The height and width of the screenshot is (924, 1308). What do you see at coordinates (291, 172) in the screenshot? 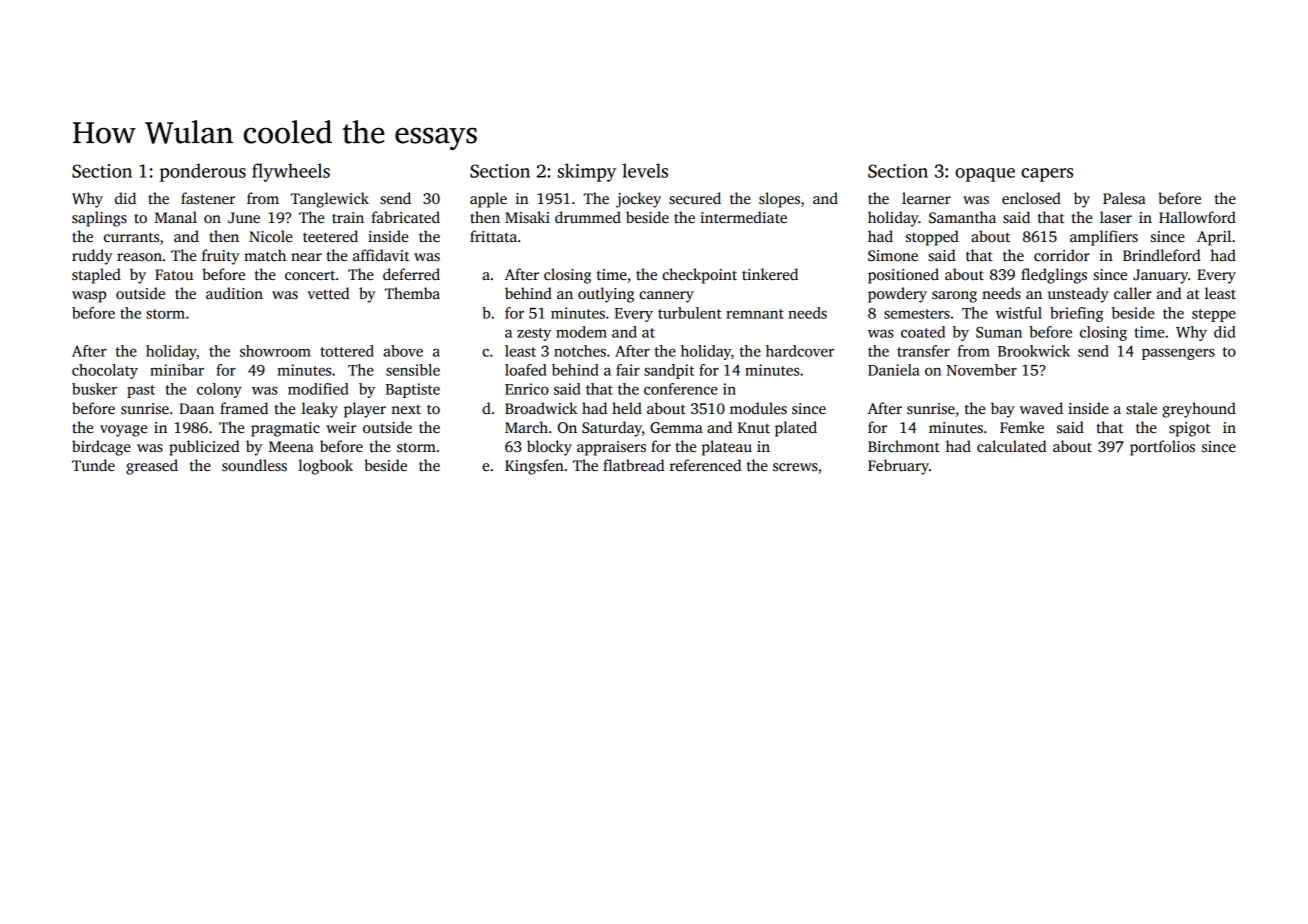
I see `flywheels` at bounding box center [291, 172].
